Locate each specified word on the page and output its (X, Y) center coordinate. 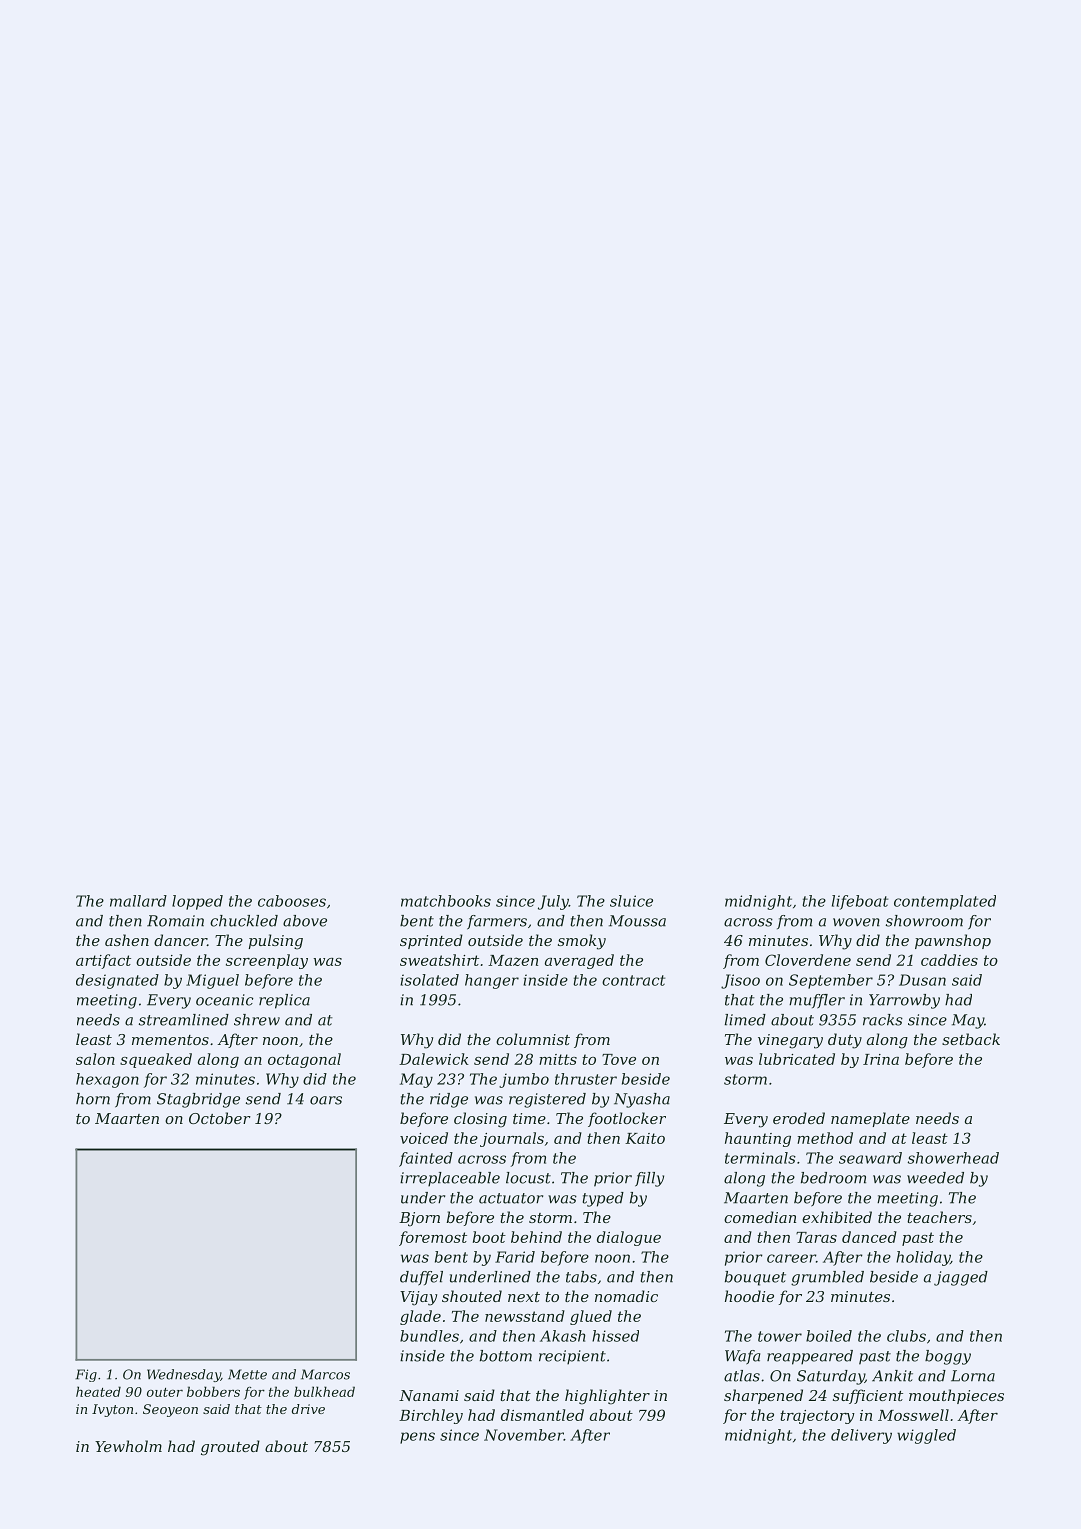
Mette (247, 1374)
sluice (631, 901)
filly (649, 1179)
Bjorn (419, 1219)
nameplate (870, 1119)
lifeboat (860, 902)
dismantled (542, 1415)
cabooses (292, 901)
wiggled (926, 1436)
